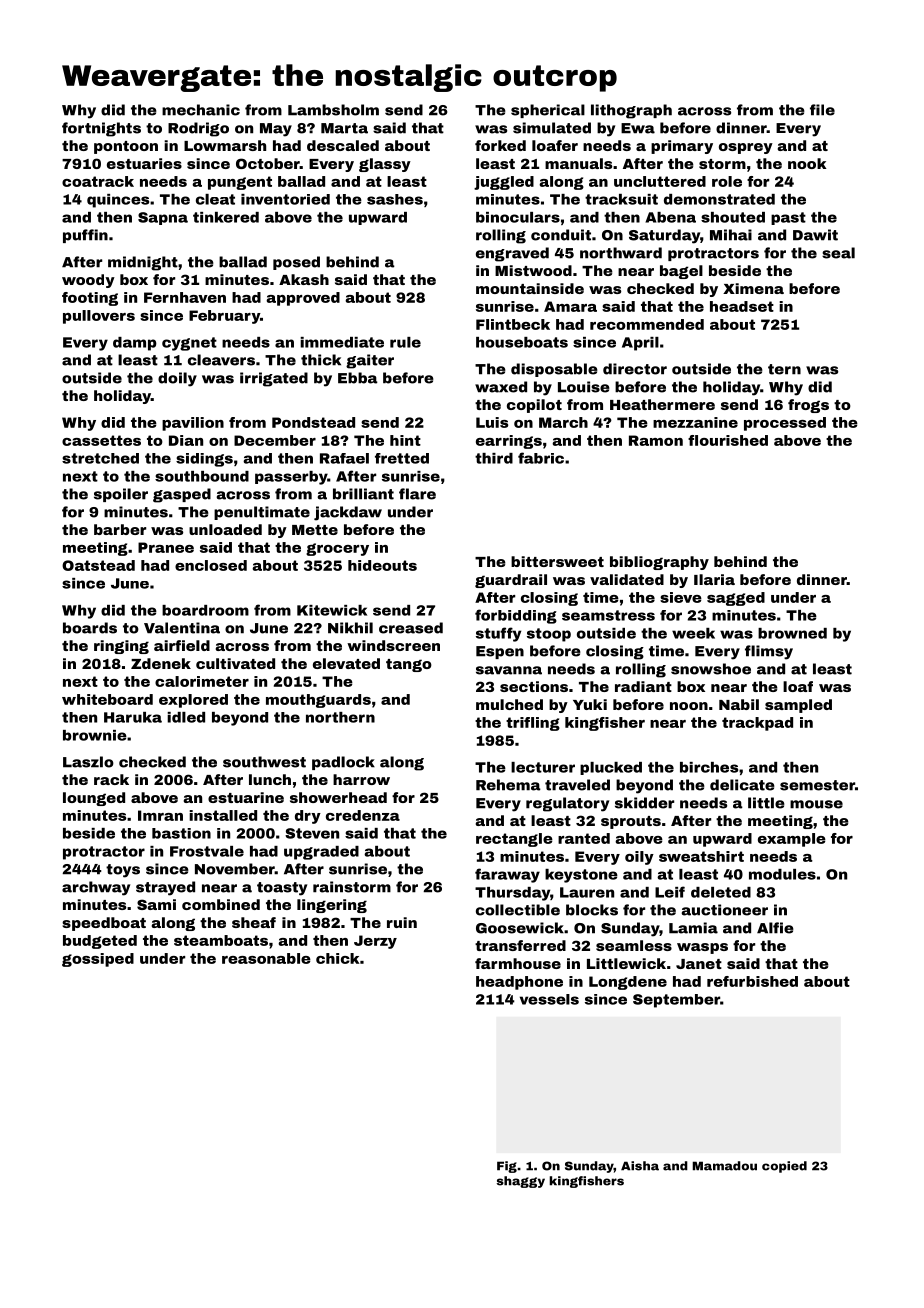 The image size is (924, 1308). I want to click on headset, so click(742, 306).
